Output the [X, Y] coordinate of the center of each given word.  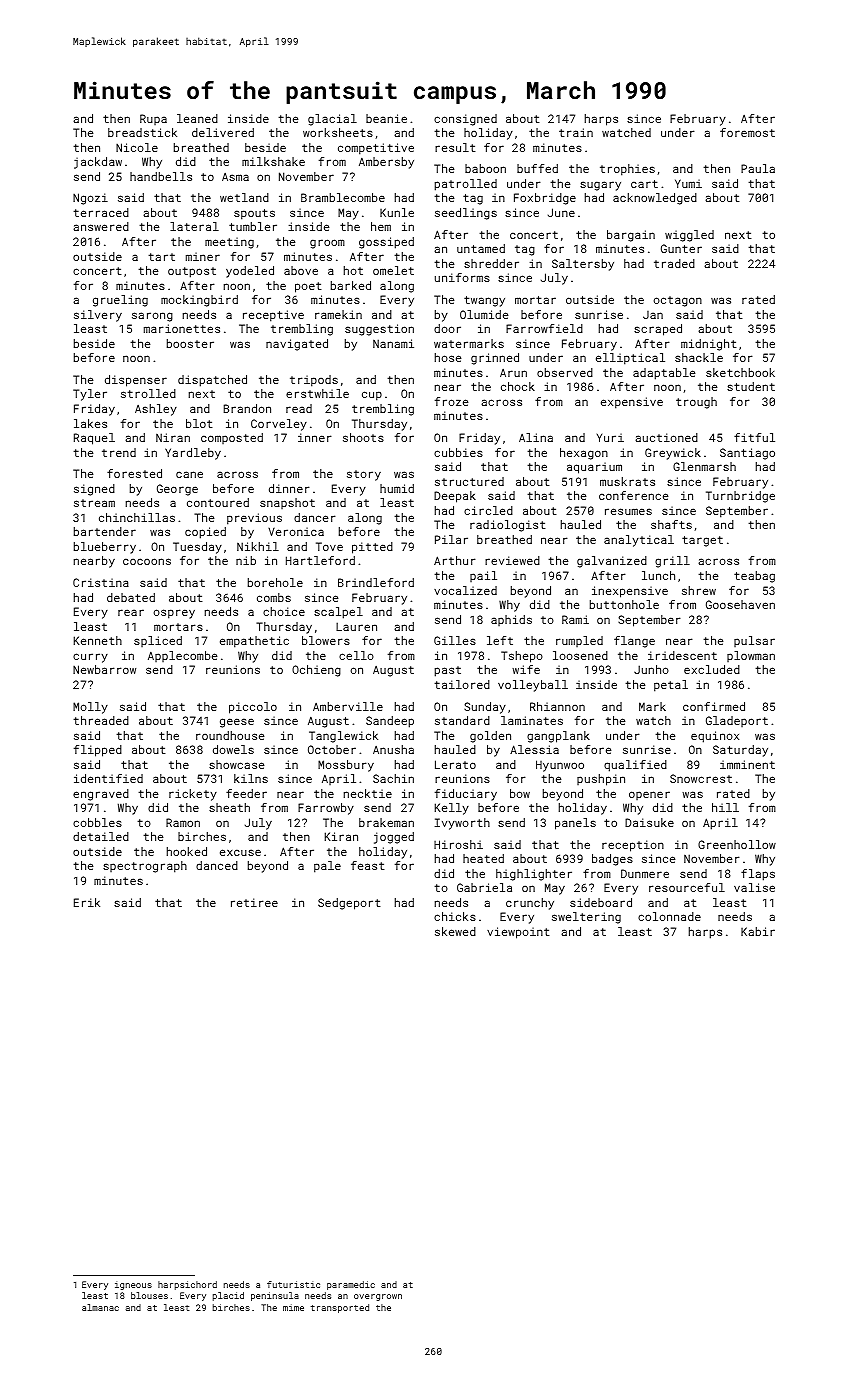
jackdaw [98, 163]
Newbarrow [104, 669]
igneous [133, 1285]
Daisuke [649, 822]
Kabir [758, 931]
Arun [513, 373]
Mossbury [346, 766]
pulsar [754, 641]
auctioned [666, 437]
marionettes [182, 328]
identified [108, 778]
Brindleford [376, 582]
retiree [254, 902]
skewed [455, 931]
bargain [631, 236]
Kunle [397, 212]
